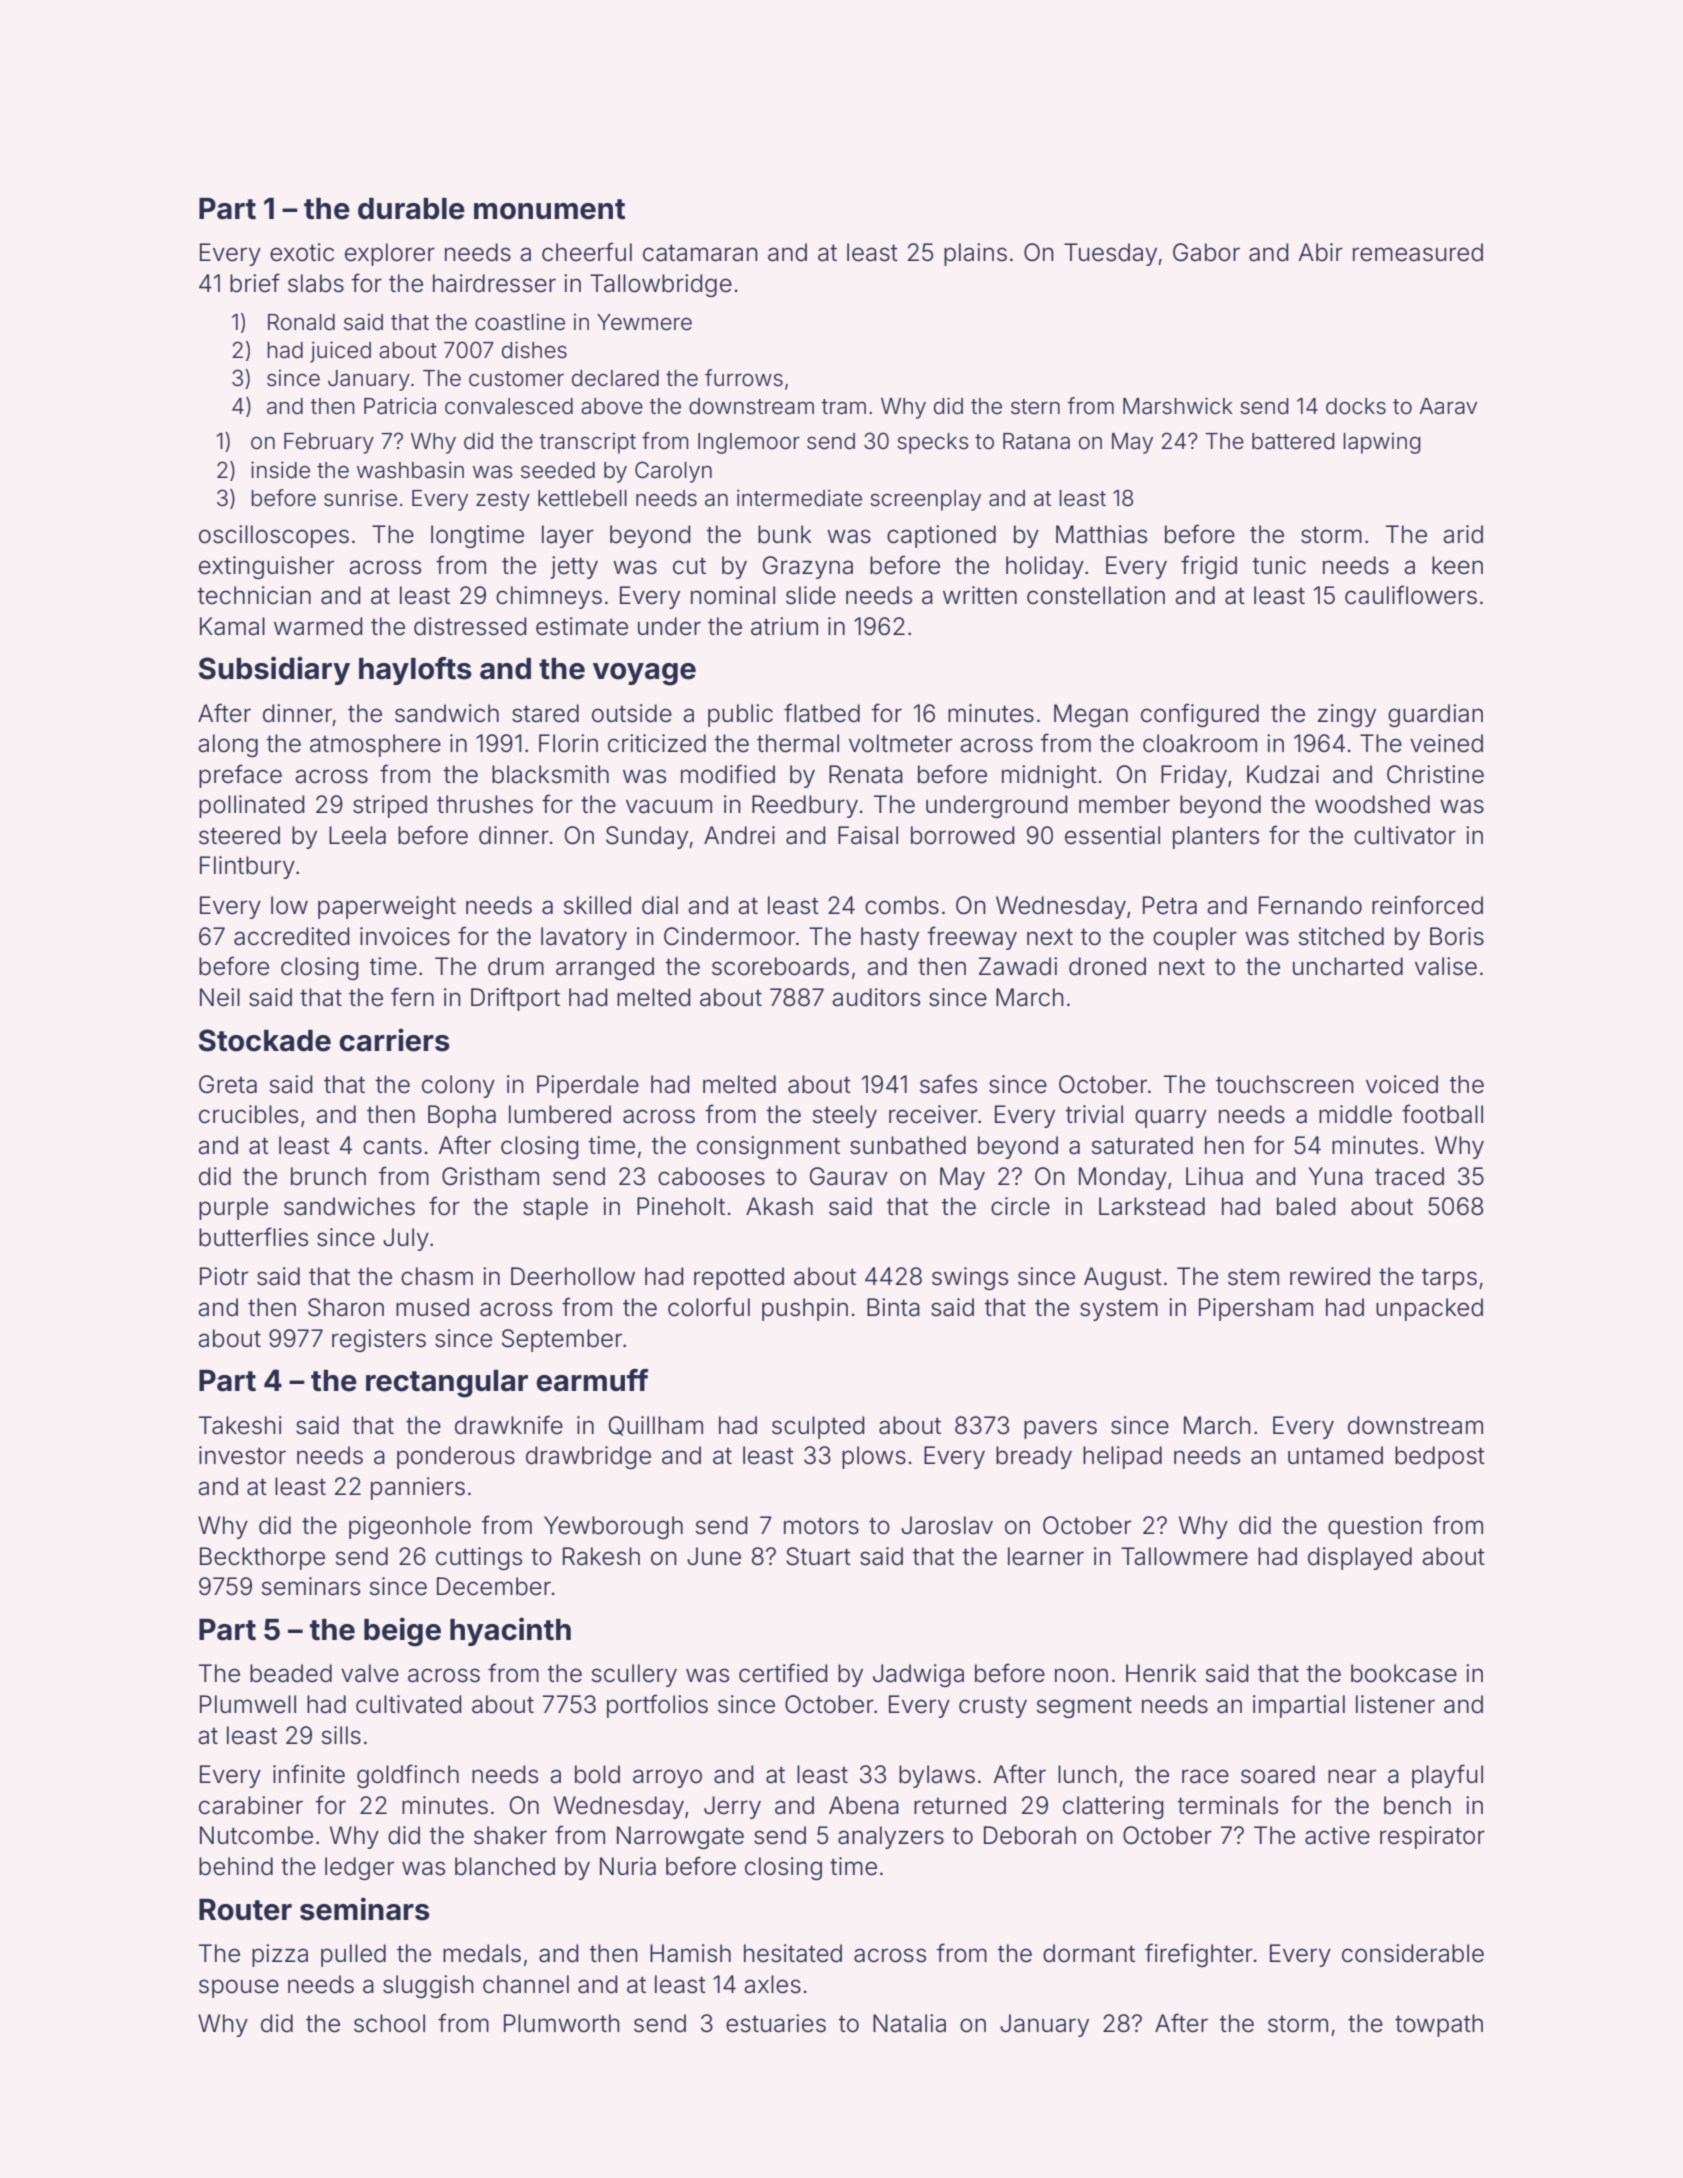  What do you see at coordinates (1439, 2025) in the screenshot?
I see `towpath` at bounding box center [1439, 2025].
